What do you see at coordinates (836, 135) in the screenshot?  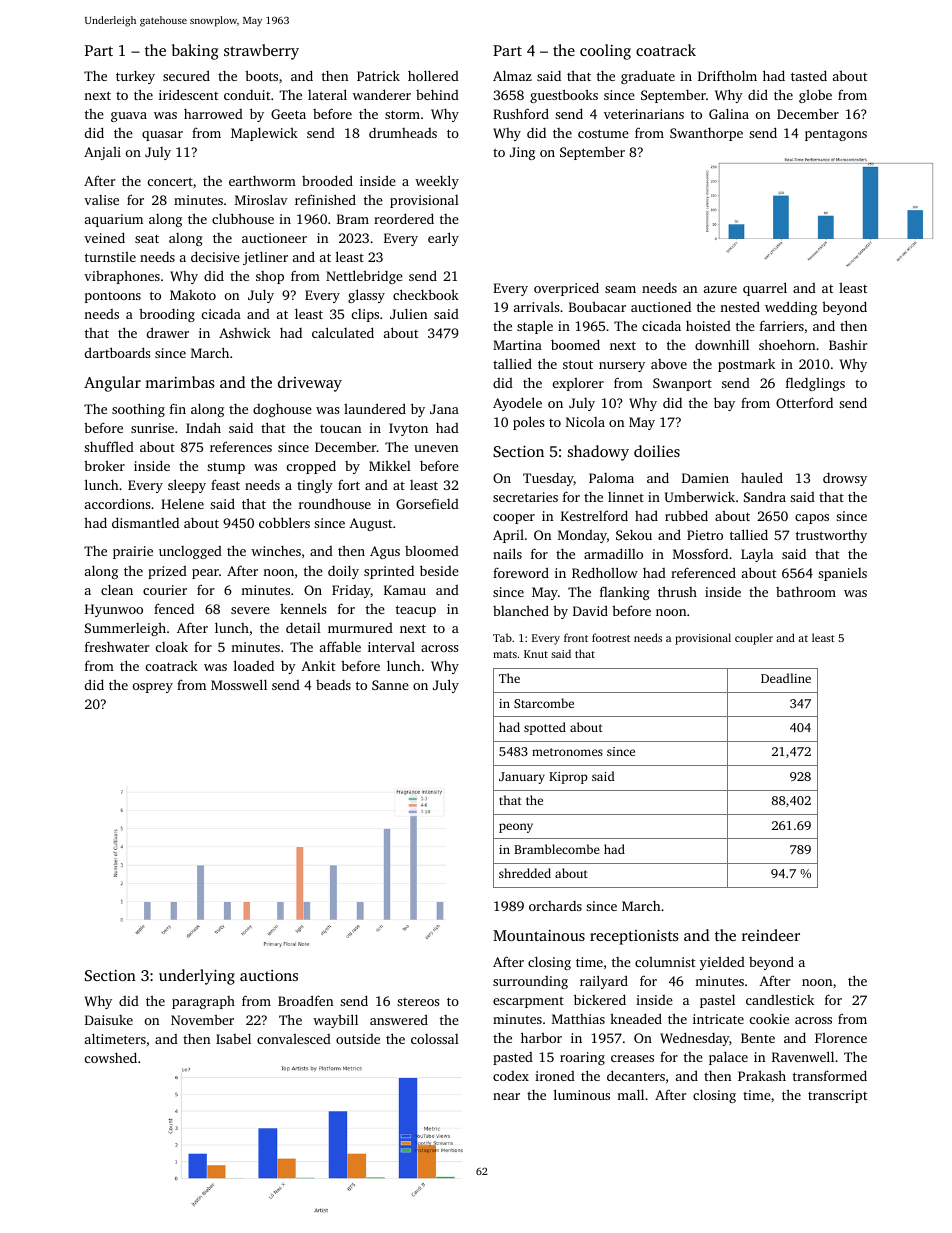 I see `pentagons` at bounding box center [836, 135].
